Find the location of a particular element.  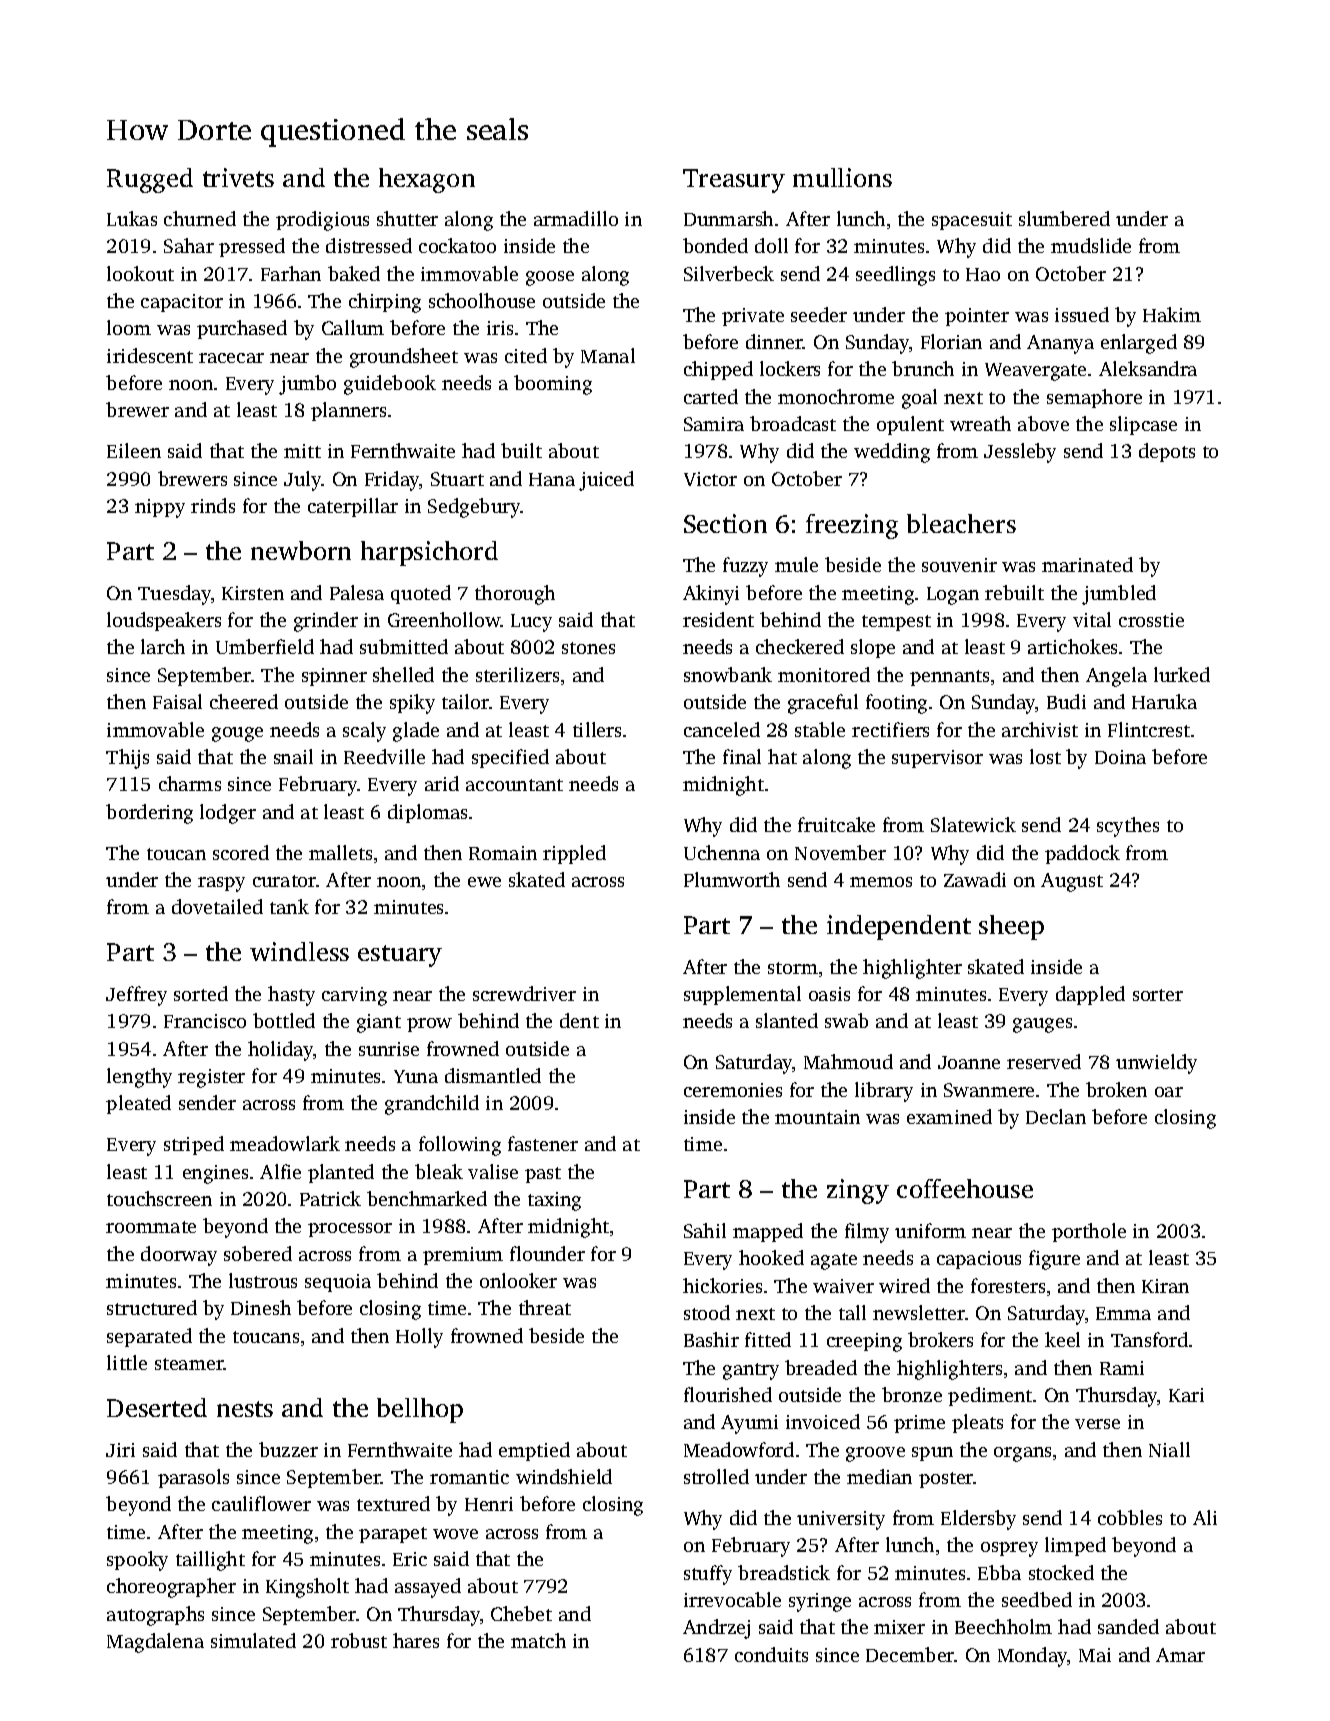

Henri is located at coordinates (489, 1504).
